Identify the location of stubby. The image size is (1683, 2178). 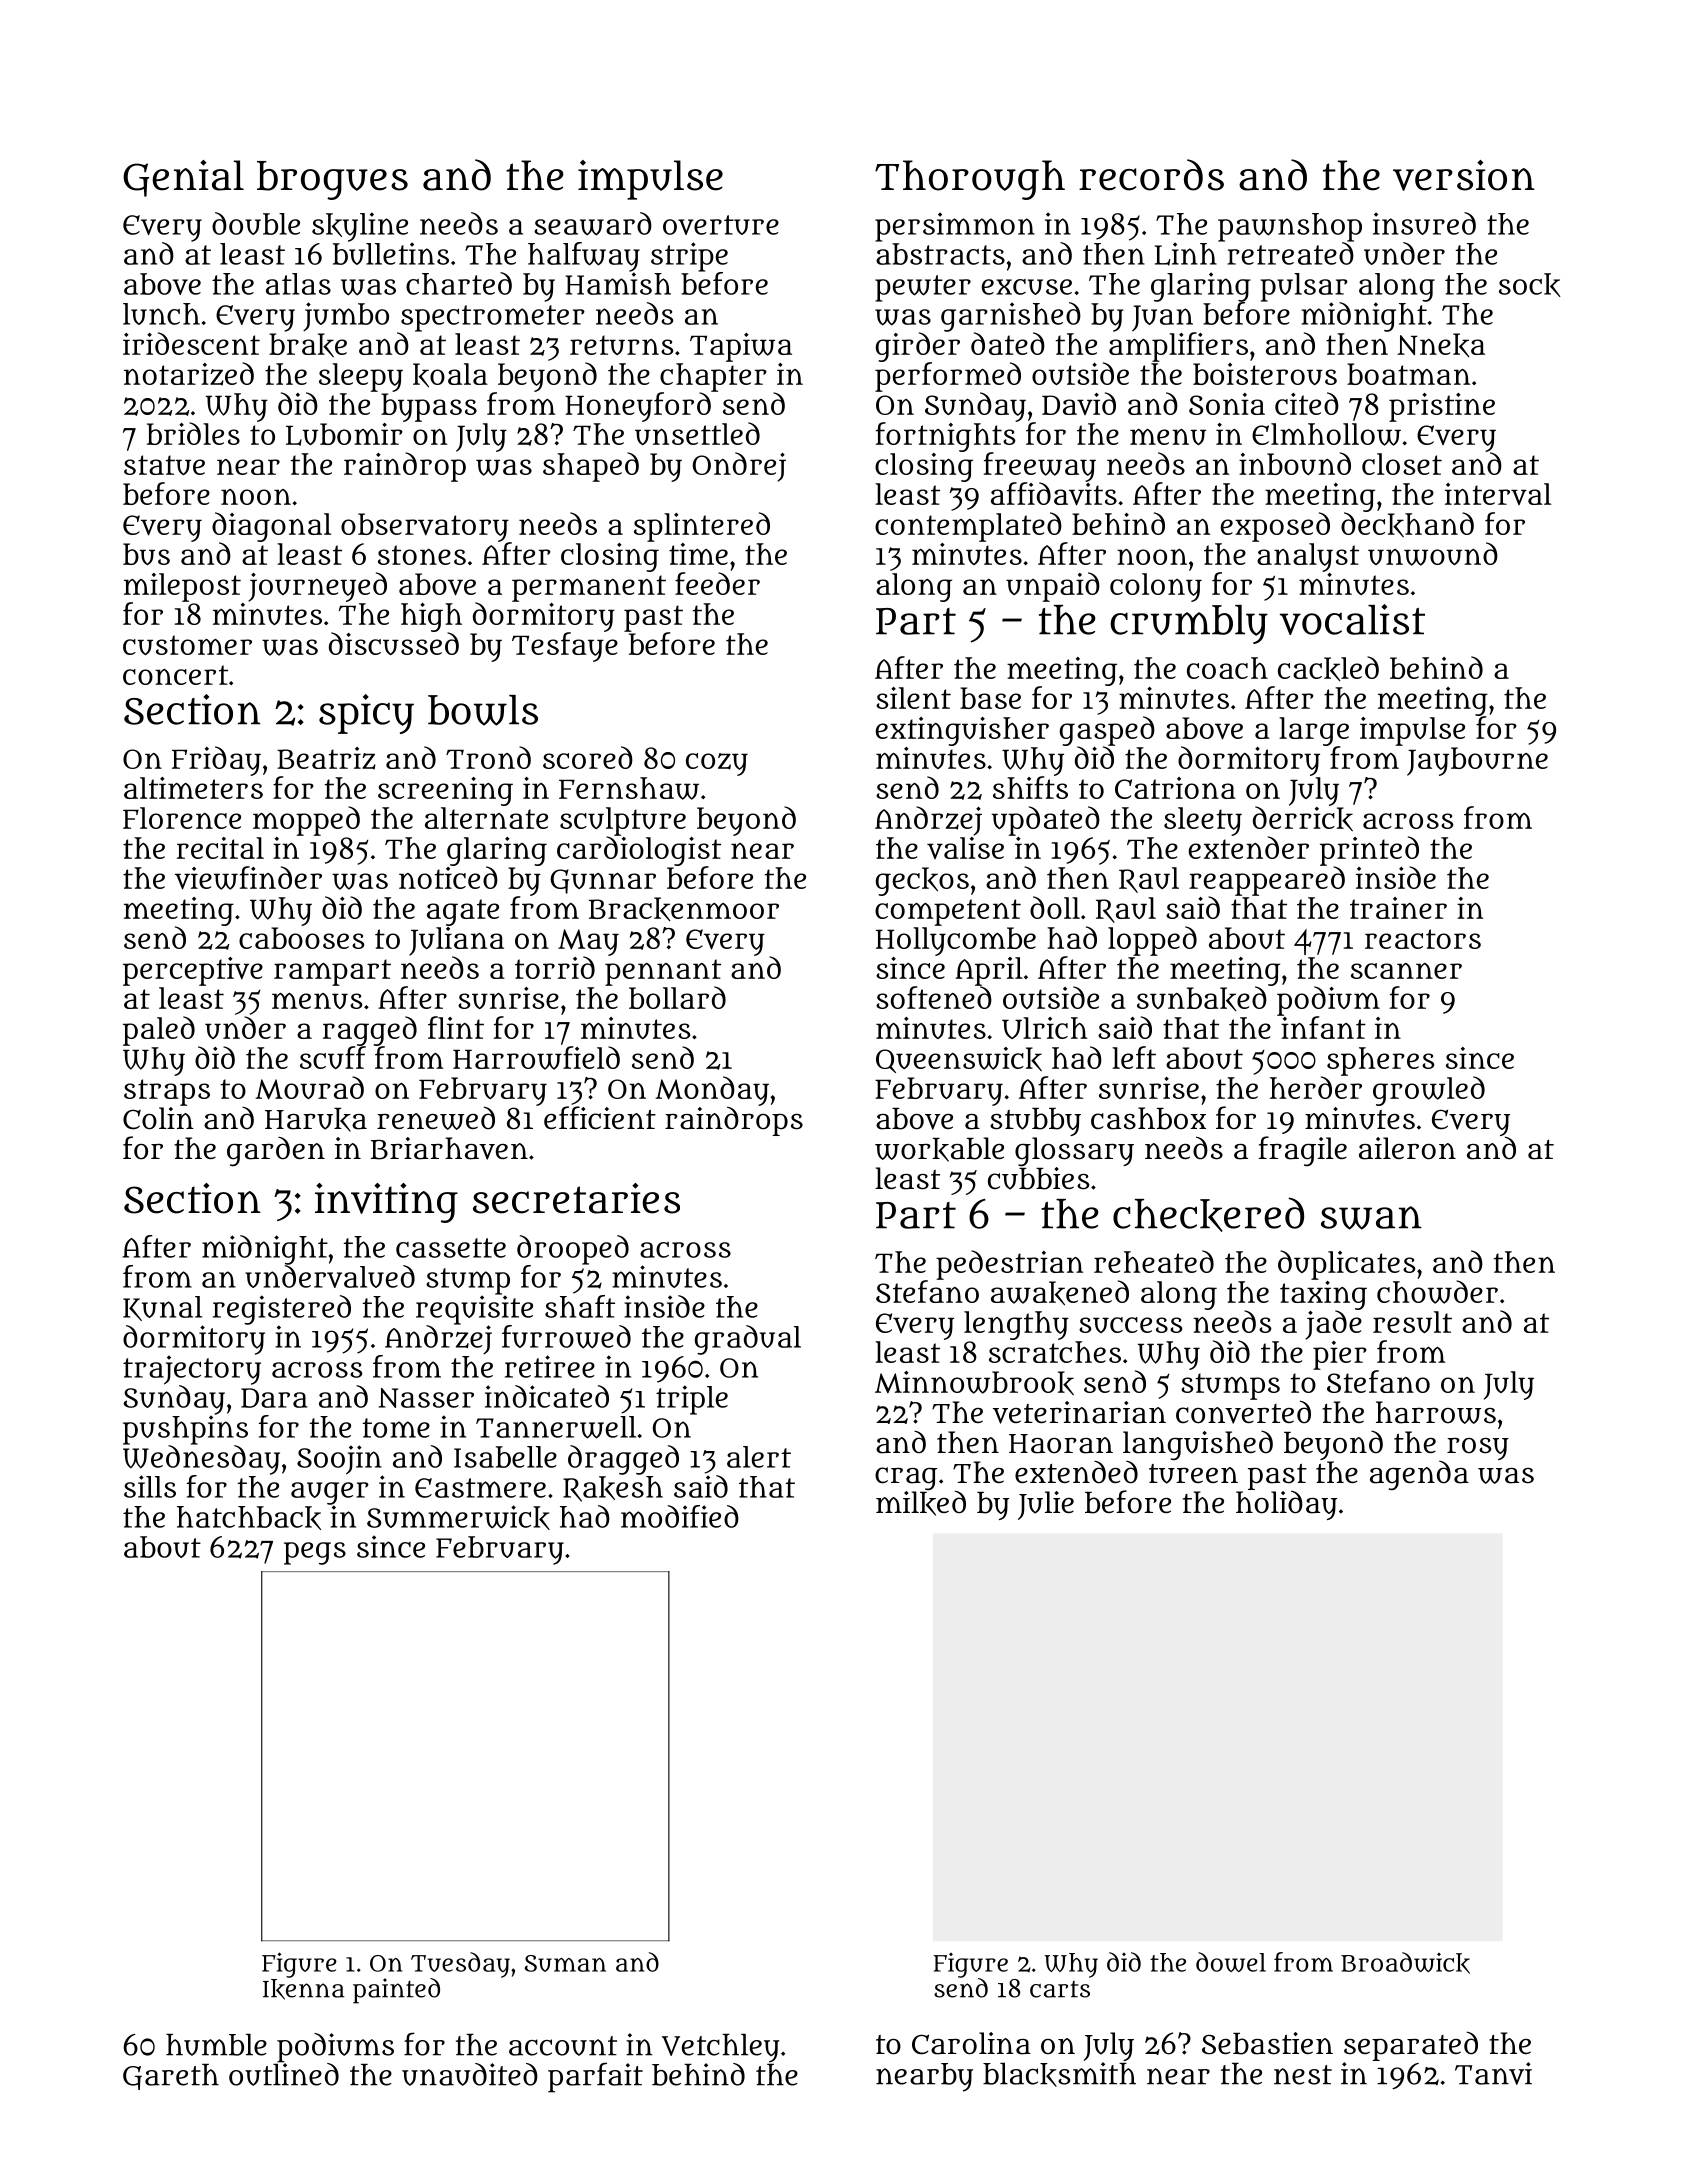
(1035, 1122).
